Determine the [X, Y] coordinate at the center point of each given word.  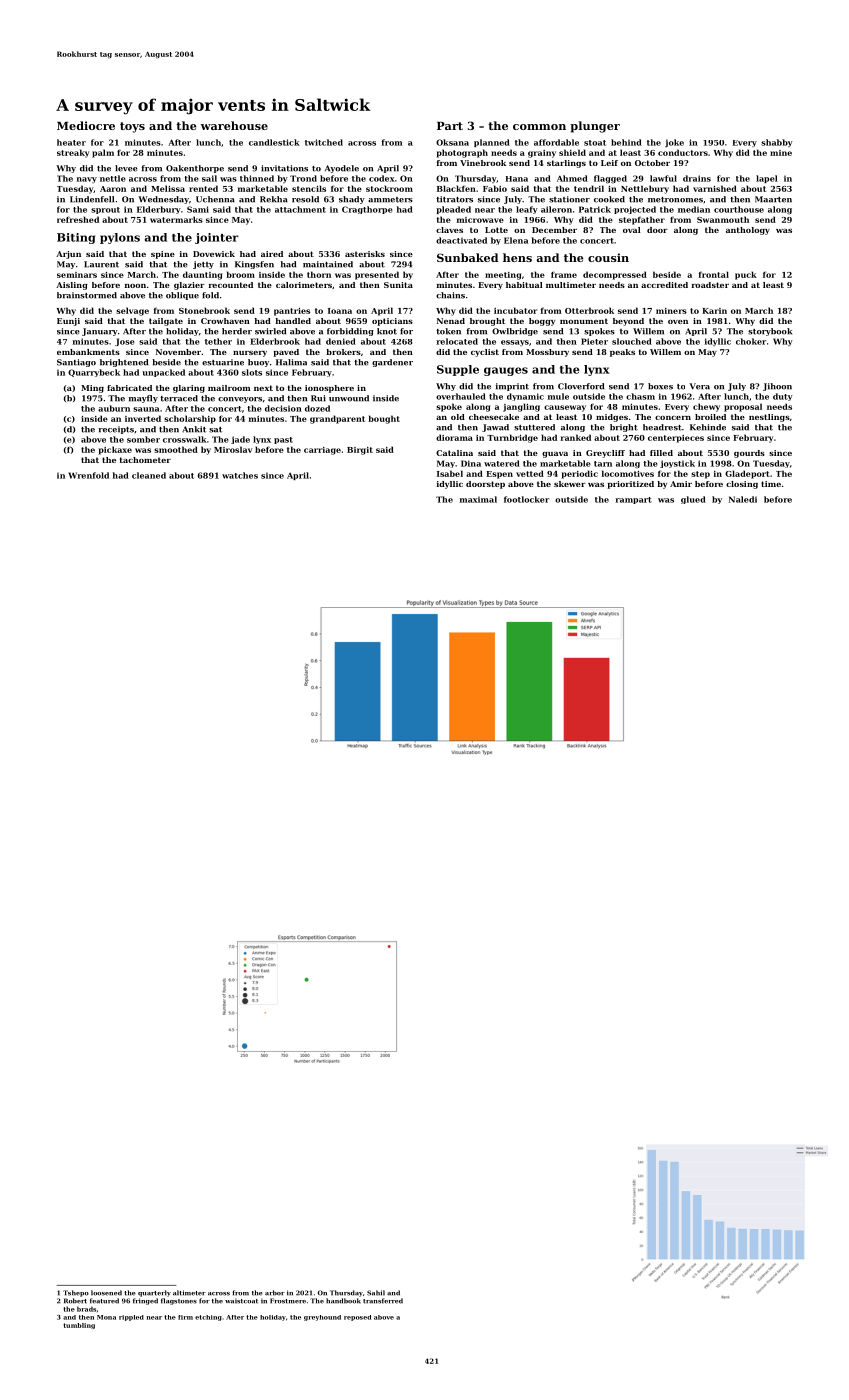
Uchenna [215, 199]
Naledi [743, 499]
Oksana [452, 142]
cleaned [149, 475]
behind [626, 142]
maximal [478, 499]
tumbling [79, 1326]
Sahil [376, 1293]
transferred [383, 1301]
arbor [275, 1293]
